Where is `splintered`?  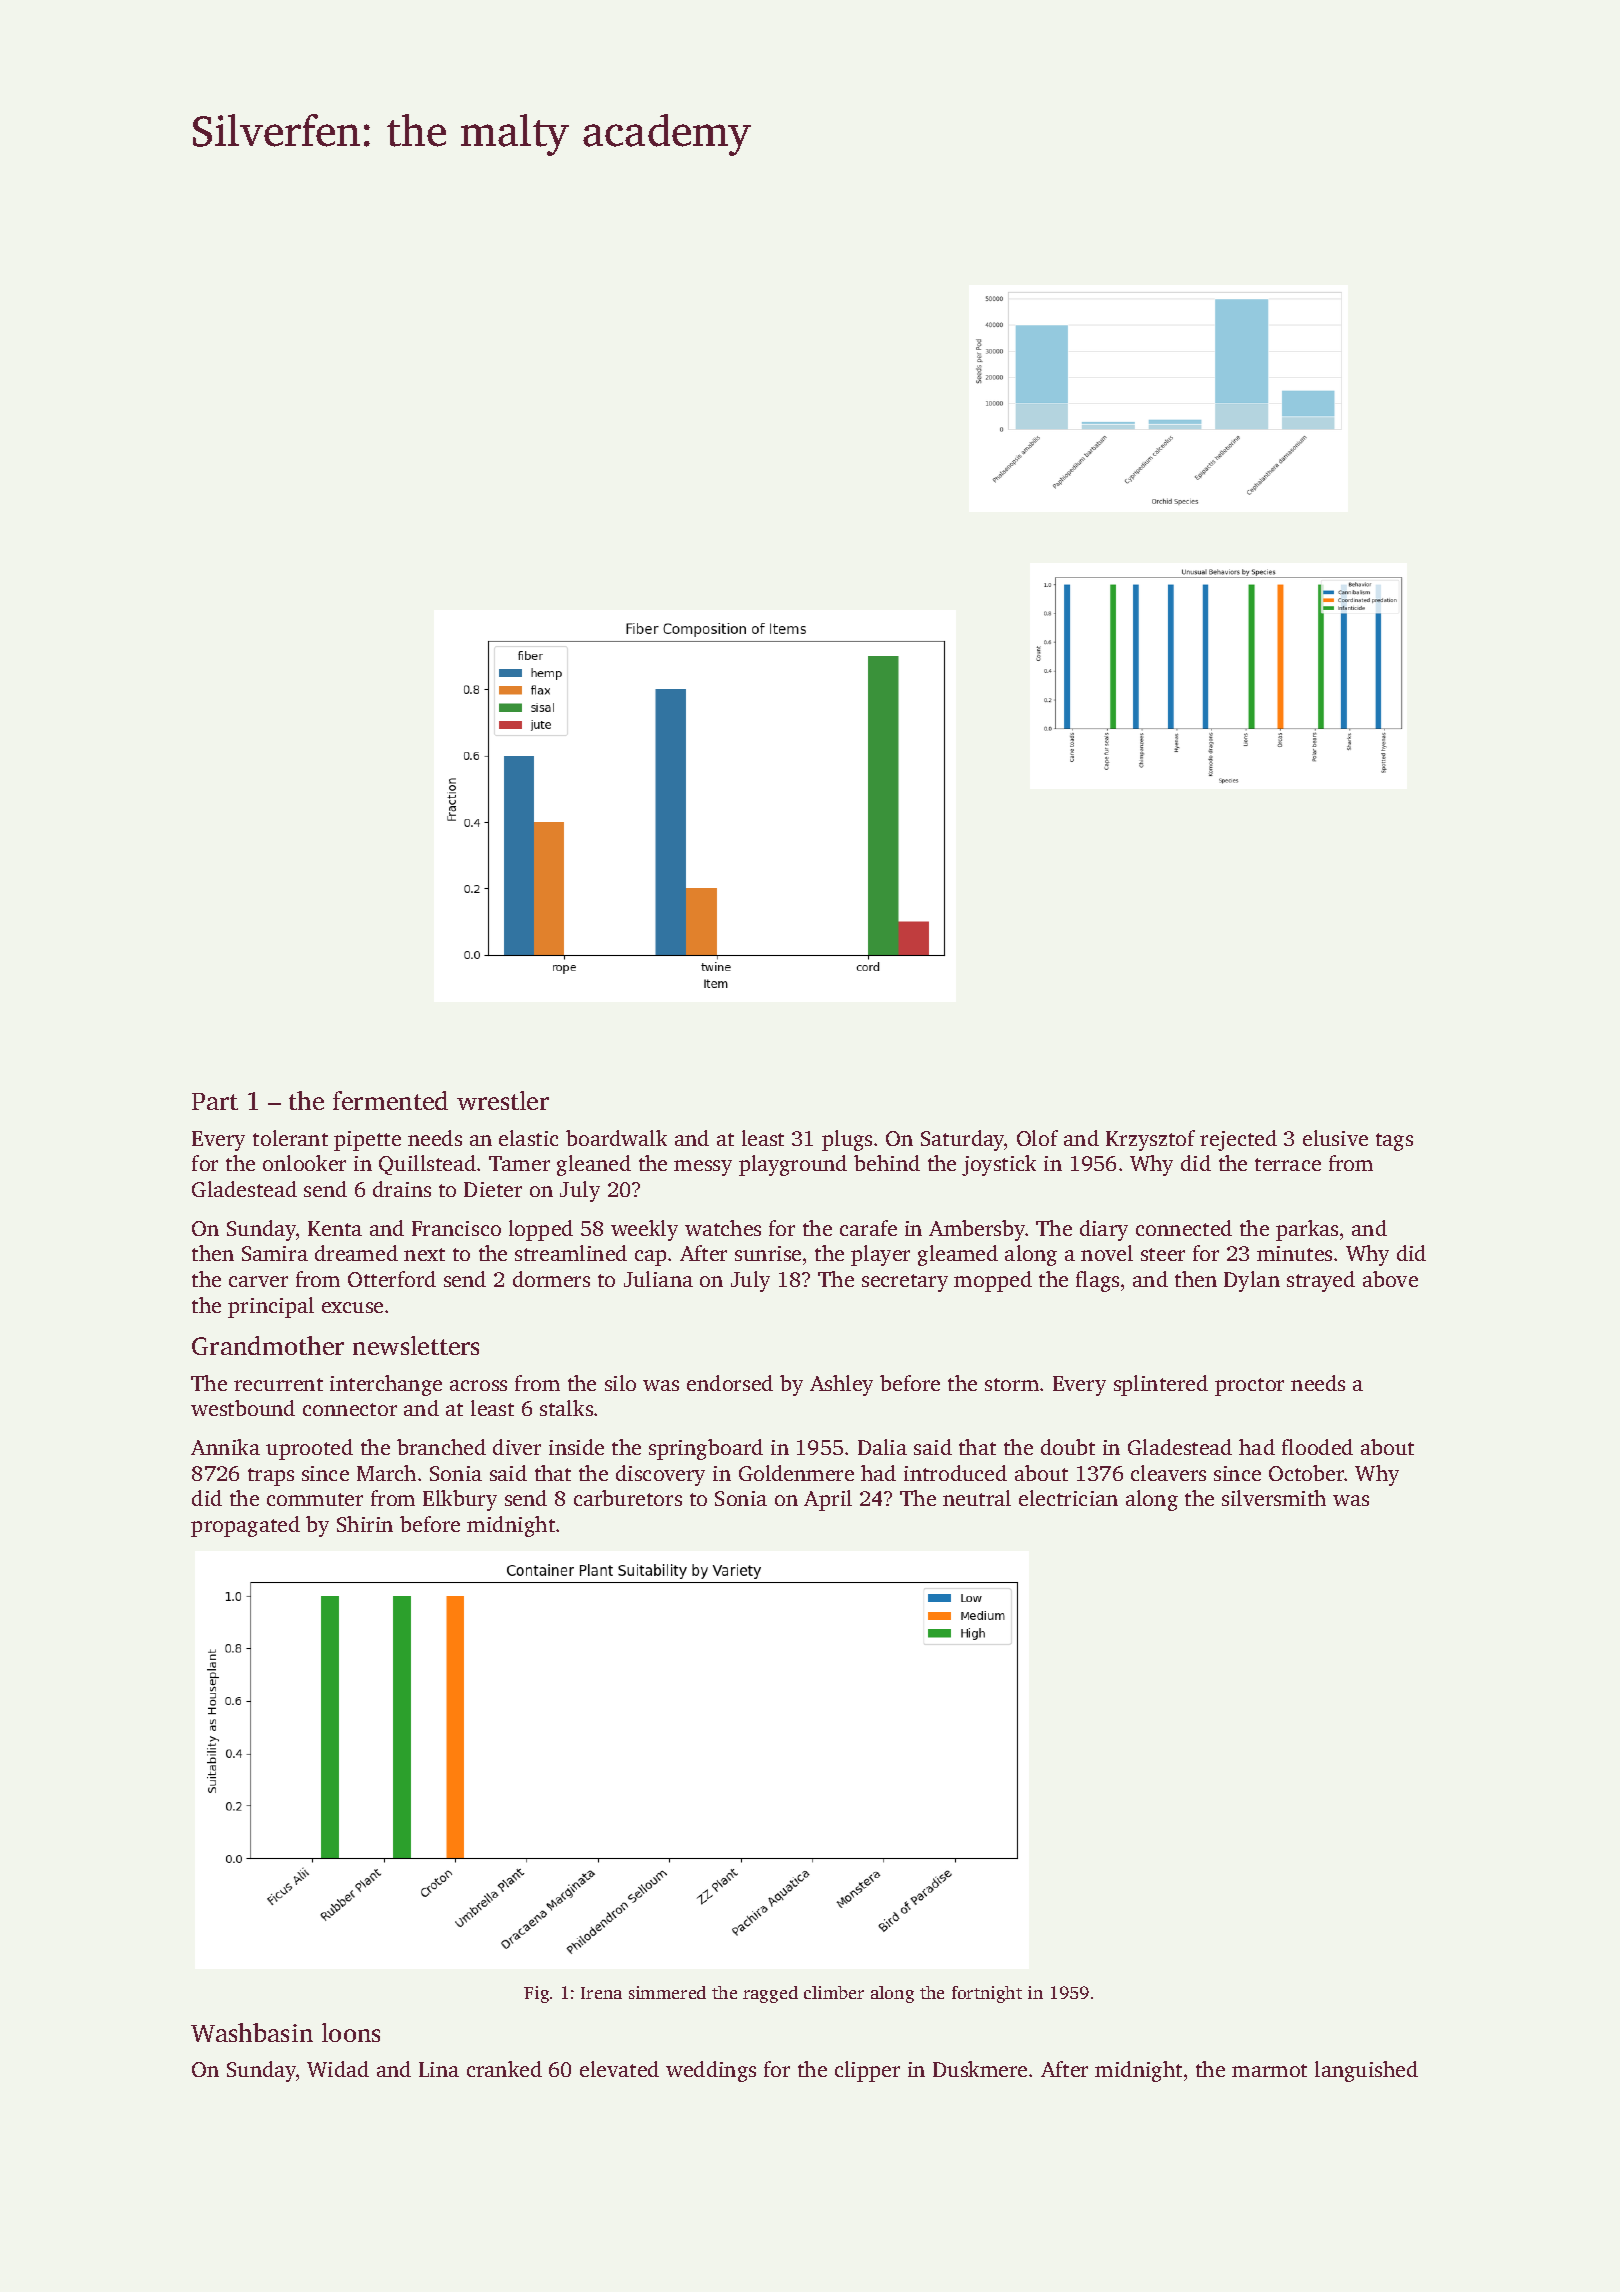
splintered is located at coordinates (1161, 1385).
